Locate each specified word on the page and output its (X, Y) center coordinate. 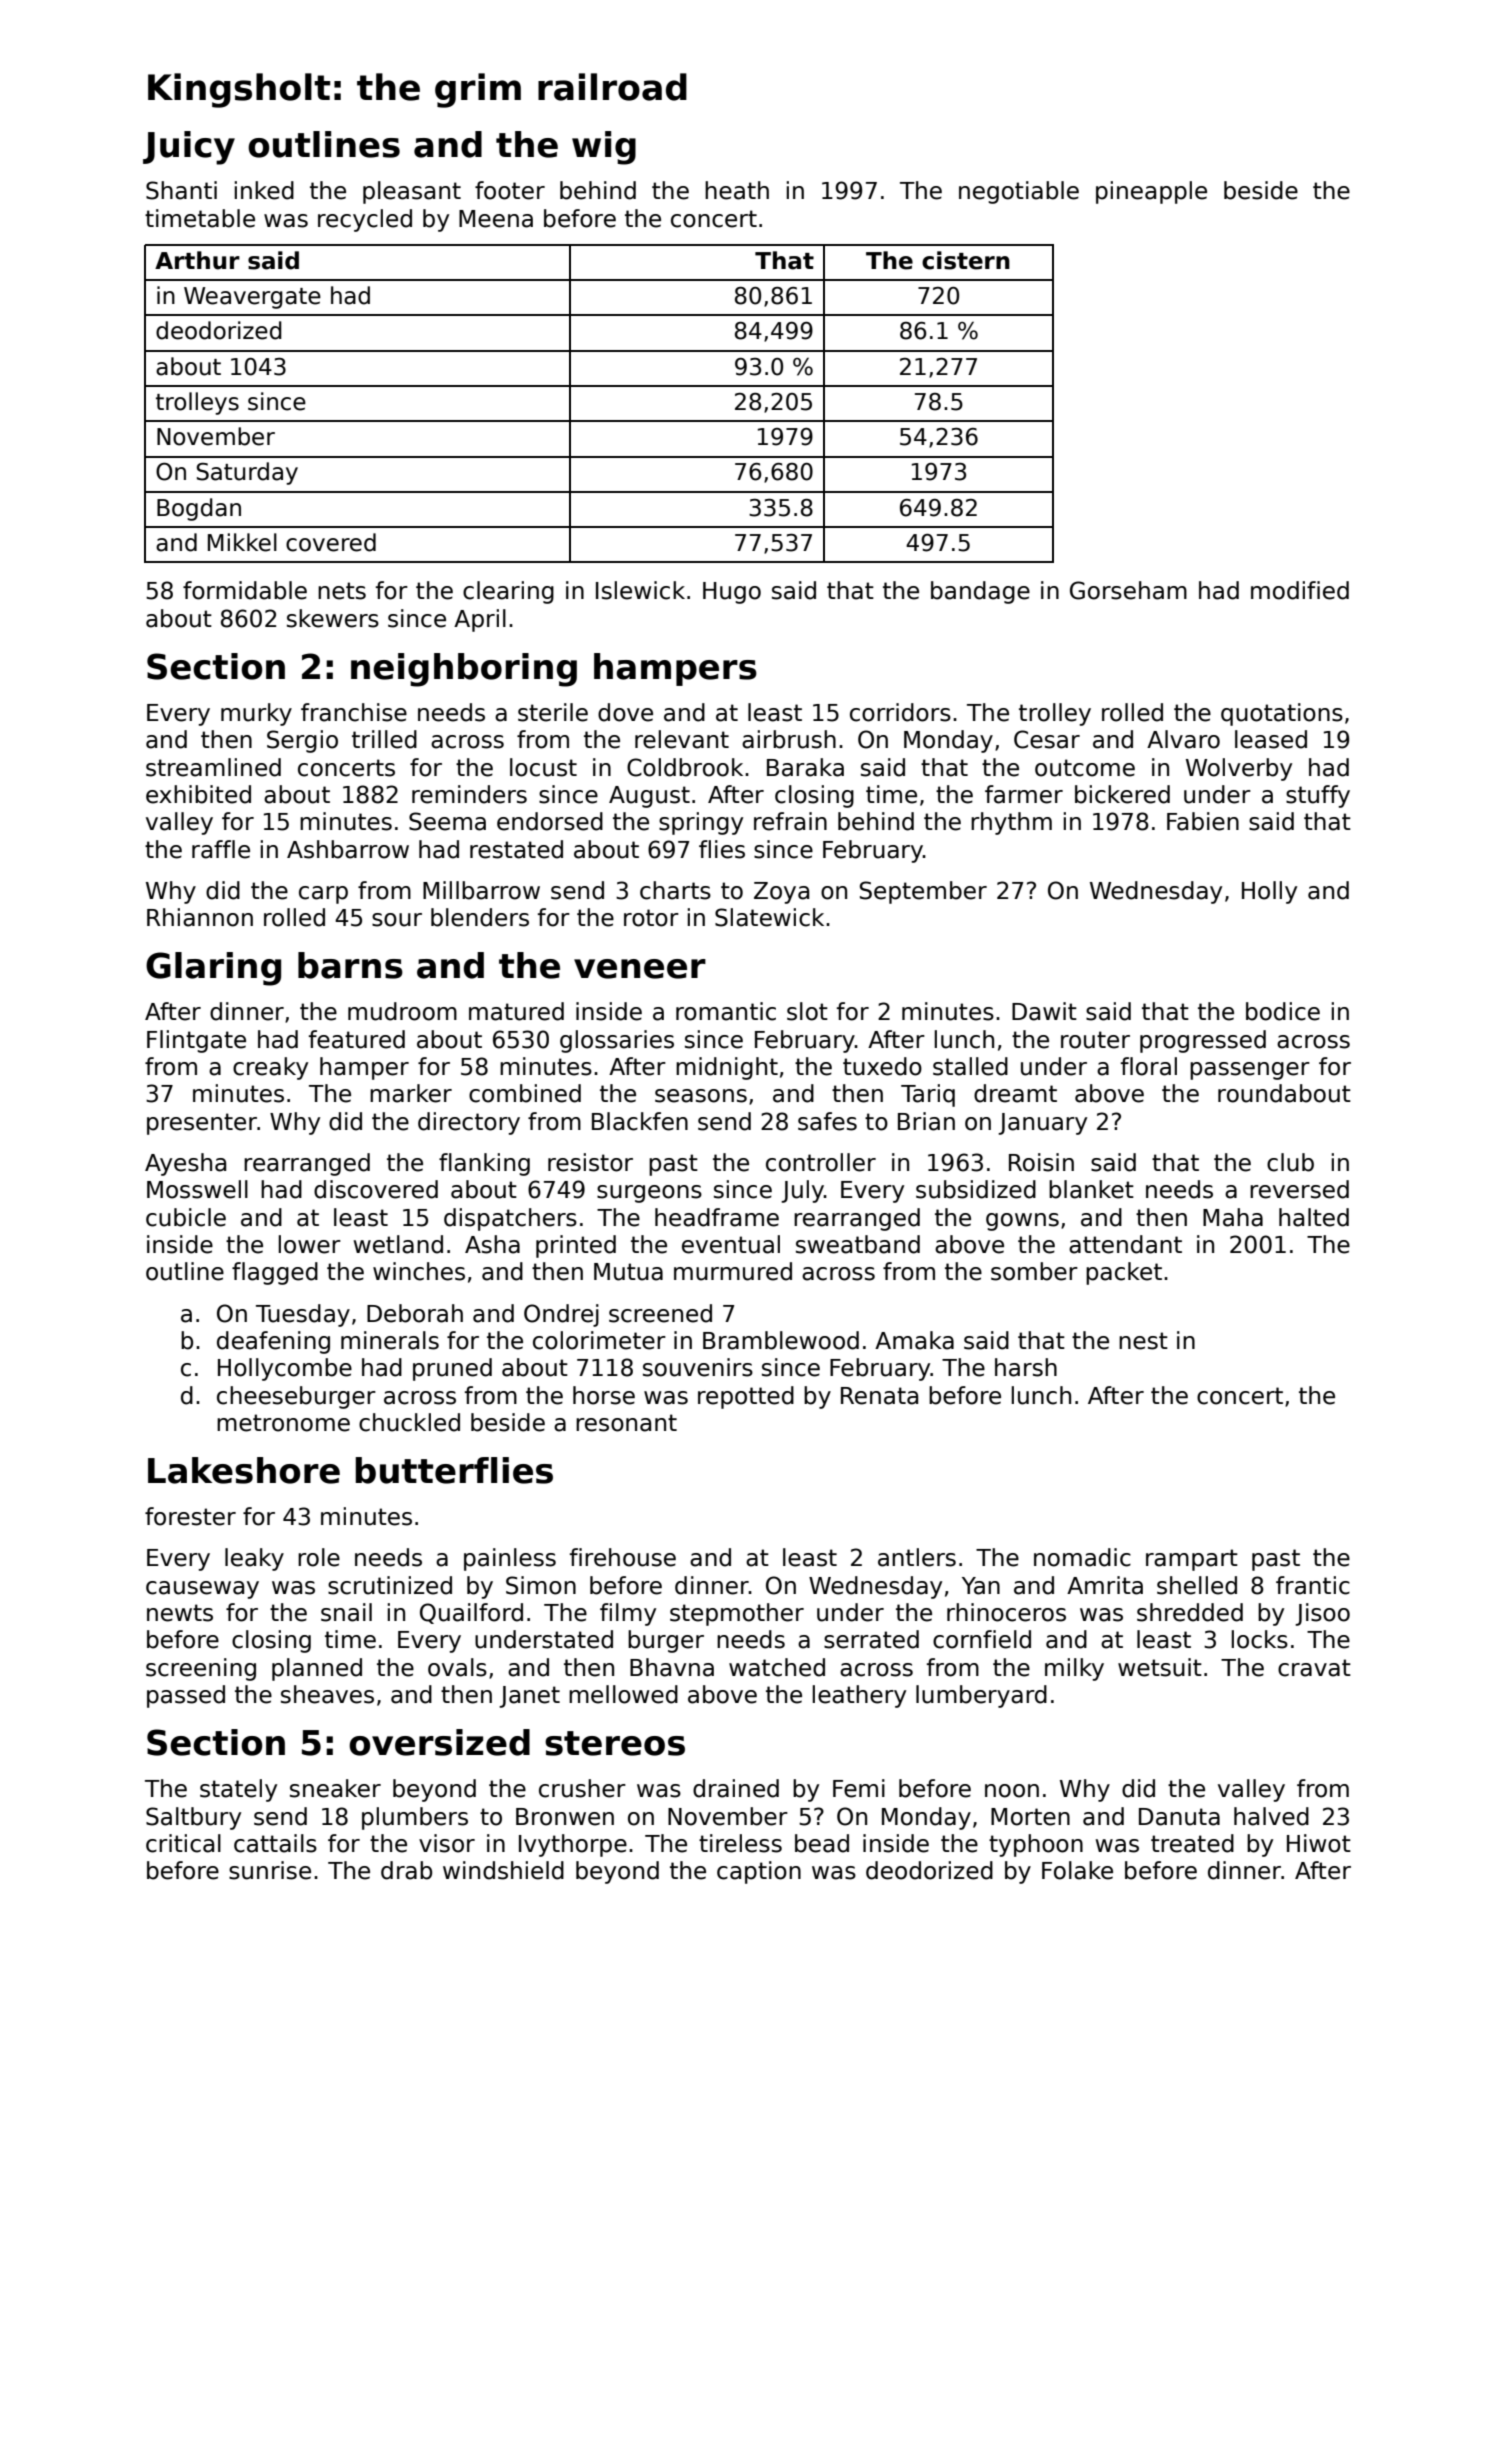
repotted (746, 1397)
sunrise (270, 1870)
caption (759, 1872)
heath (737, 190)
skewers (333, 618)
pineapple (1151, 192)
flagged (275, 1273)
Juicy (189, 148)
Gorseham (1128, 590)
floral (1149, 1066)
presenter (202, 1124)
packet (1124, 1273)
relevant (682, 739)
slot (807, 1011)
